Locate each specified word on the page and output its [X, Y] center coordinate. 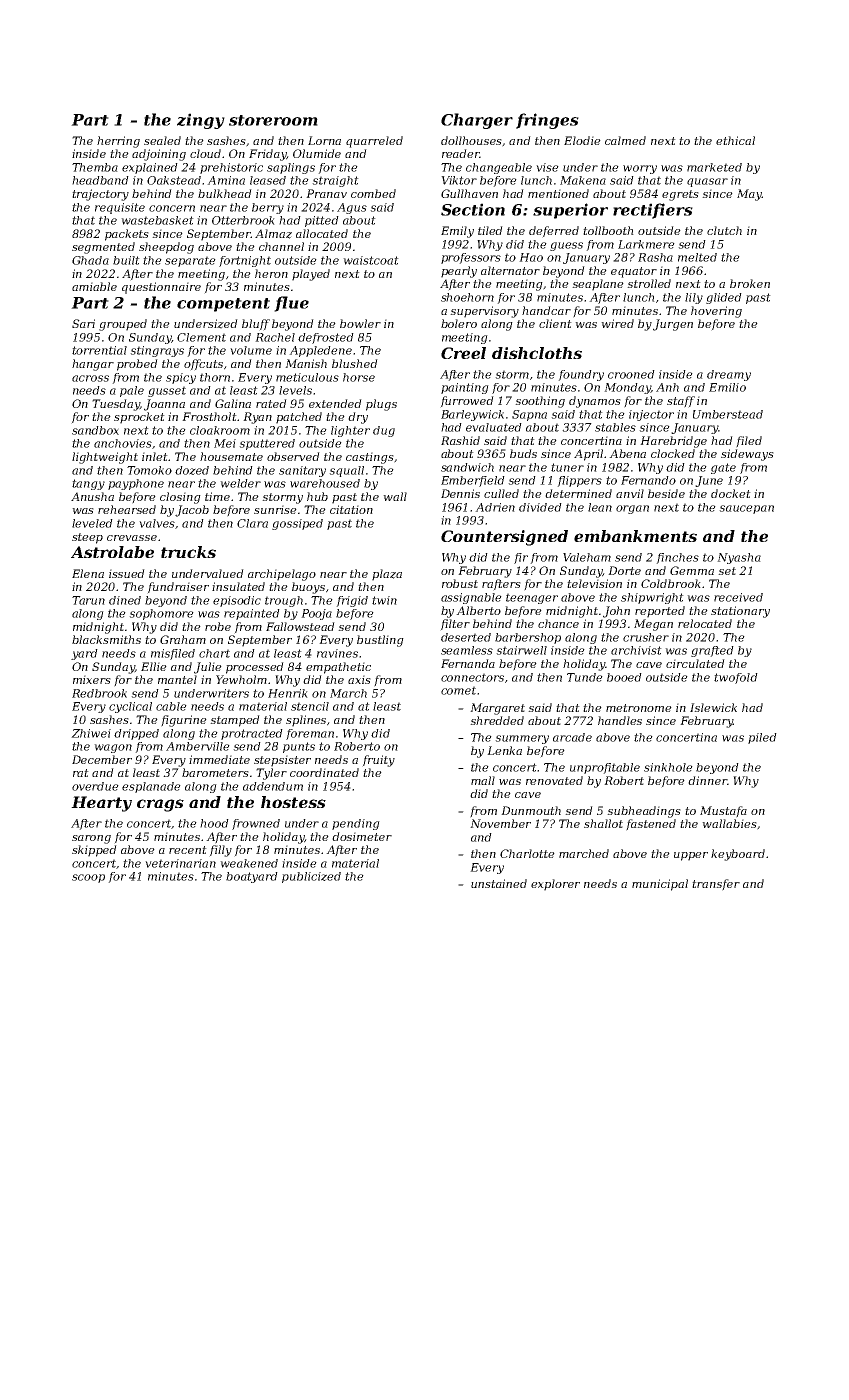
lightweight [105, 458]
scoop [88, 878]
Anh [667, 387]
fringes [547, 121]
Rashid [460, 440]
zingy [201, 121]
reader [461, 153]
